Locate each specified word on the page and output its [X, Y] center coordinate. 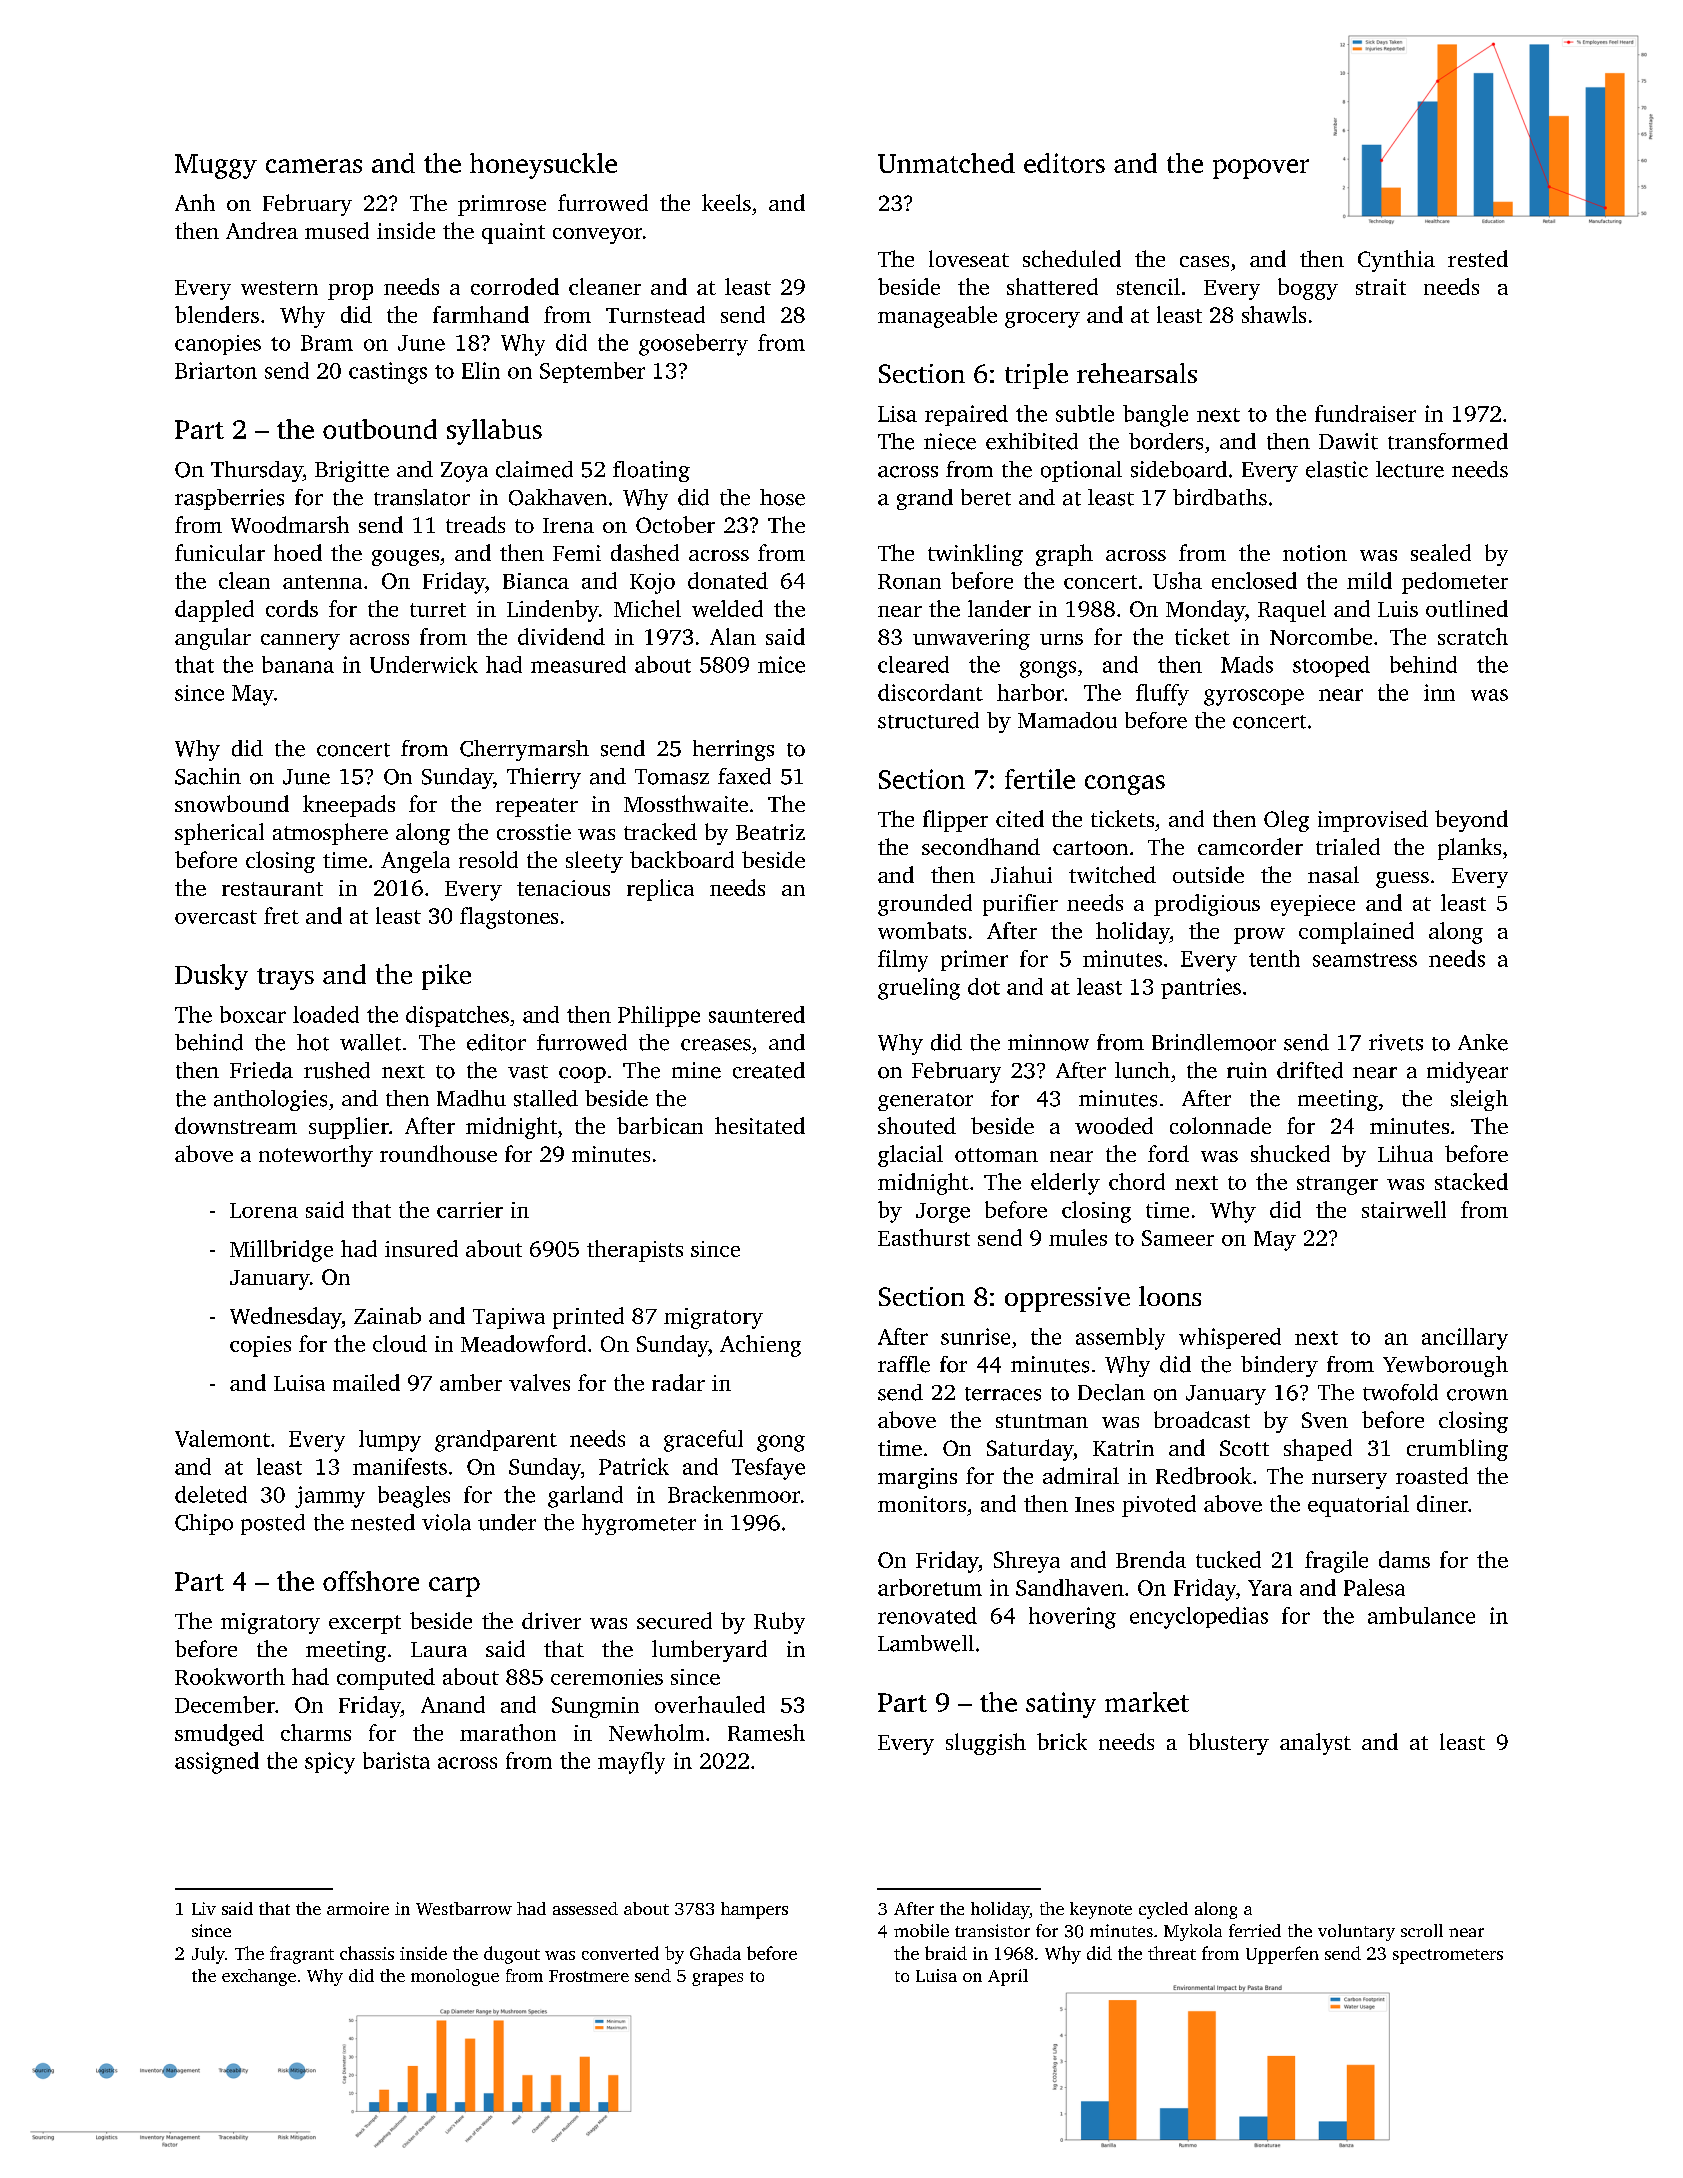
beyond [1471, 821]
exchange [259, 1977]
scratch [1473, 636]
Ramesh [766, 1732]
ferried [1255, 1930]
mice [781, 664]
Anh [195, 202]
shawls [1274, 314]
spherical [219, 834]
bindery [1279, 1366]
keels [726, 202]
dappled [214, 611]
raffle [904, 1364]
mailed [366, 1382]
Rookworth [230, 1676]
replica [660, 890]
